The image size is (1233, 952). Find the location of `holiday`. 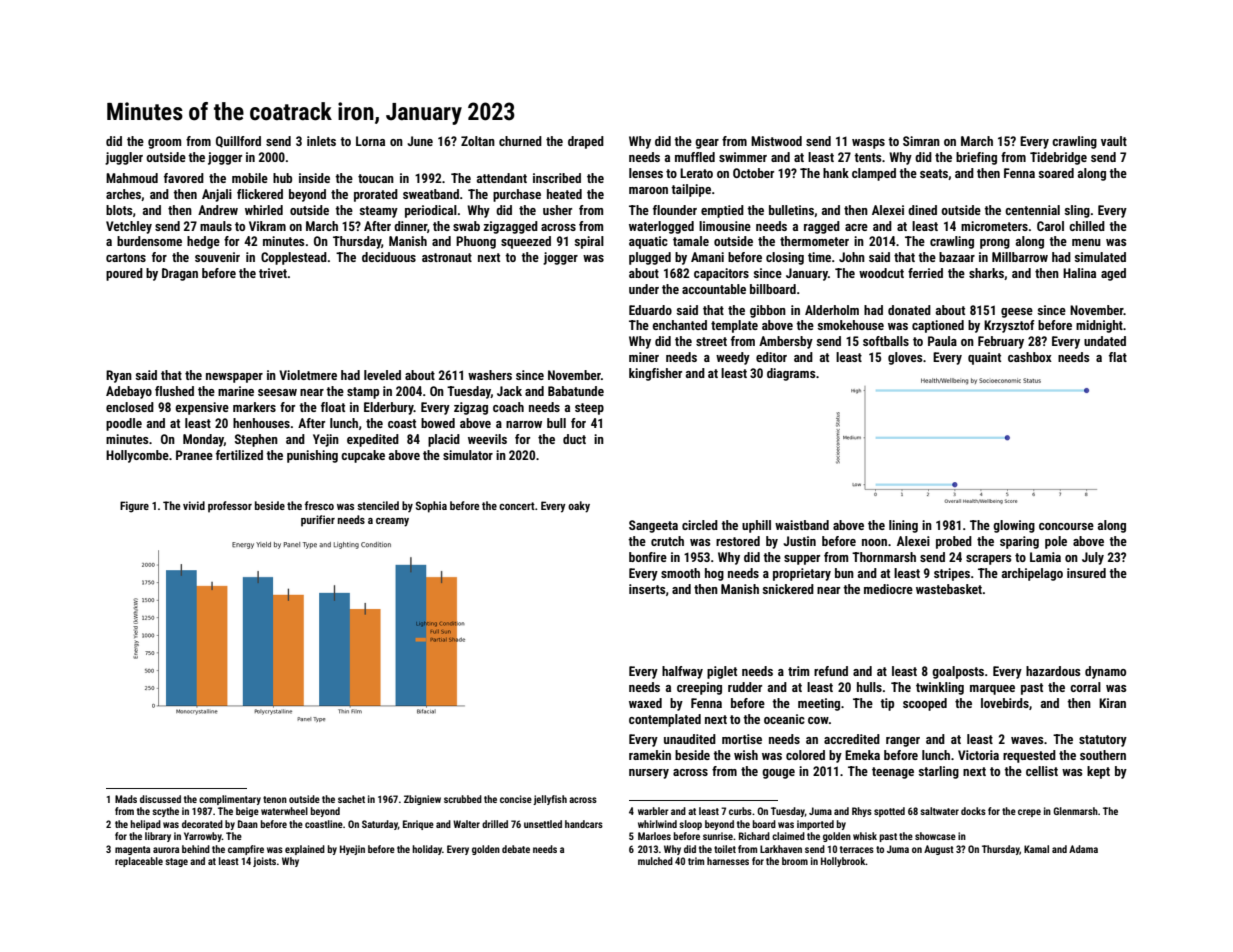

holiday is located at coordinates (427, 850).
